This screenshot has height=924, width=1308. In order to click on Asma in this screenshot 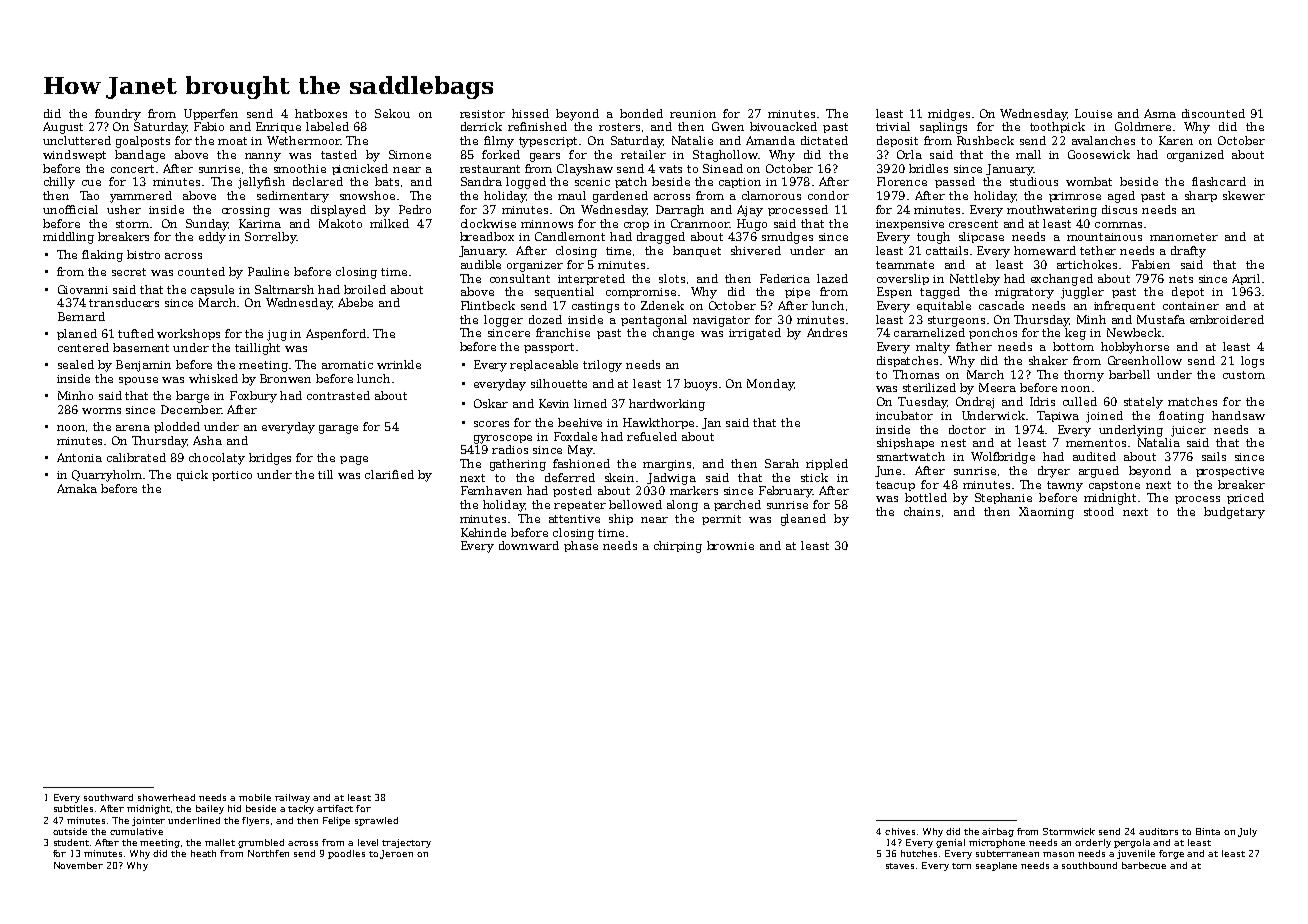, I will do `click(1160, 113)`.
